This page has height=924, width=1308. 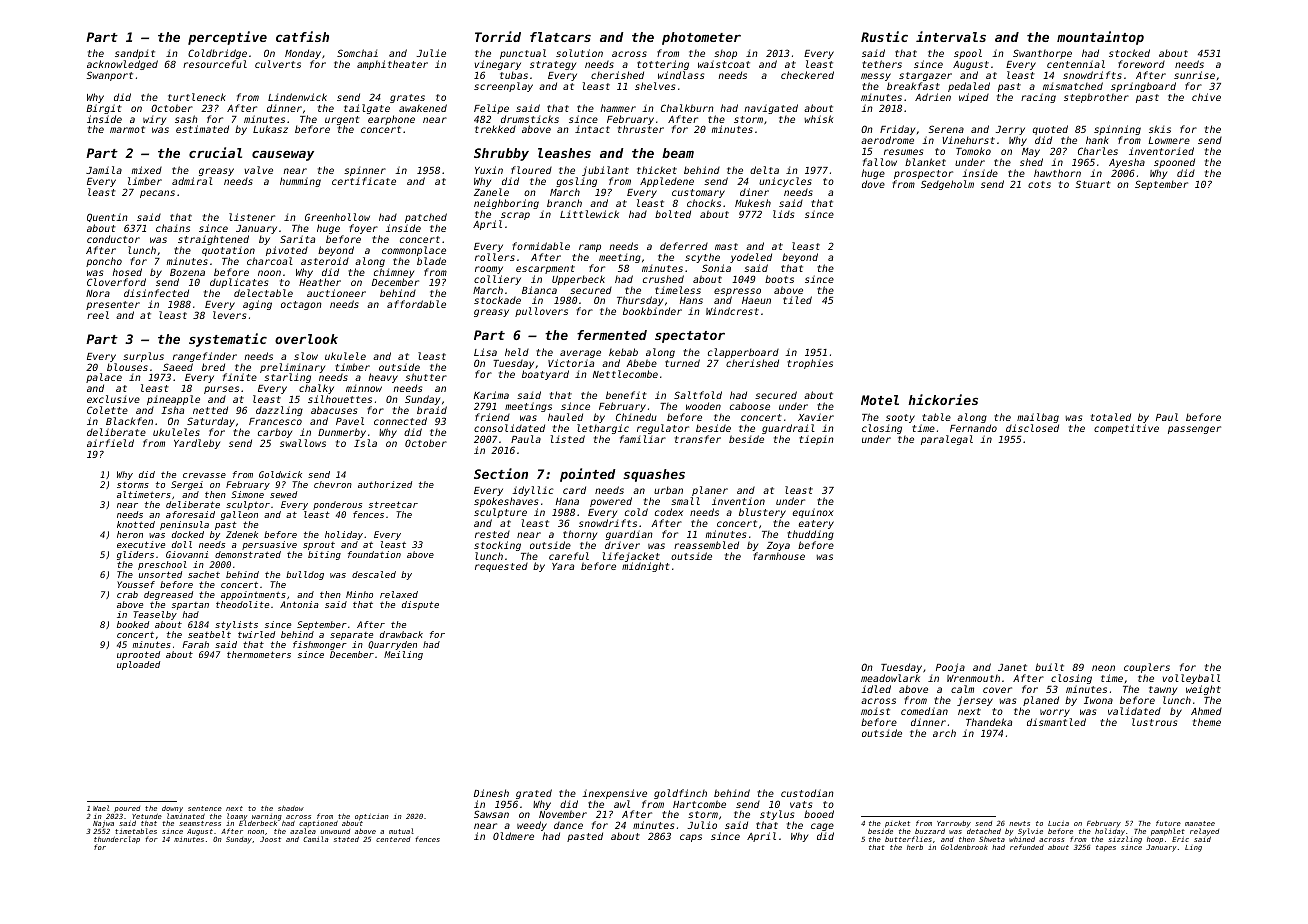 What do you see at coordinates (172, 809) in the page?
I see `downy` at bounding box center [172, 809].
